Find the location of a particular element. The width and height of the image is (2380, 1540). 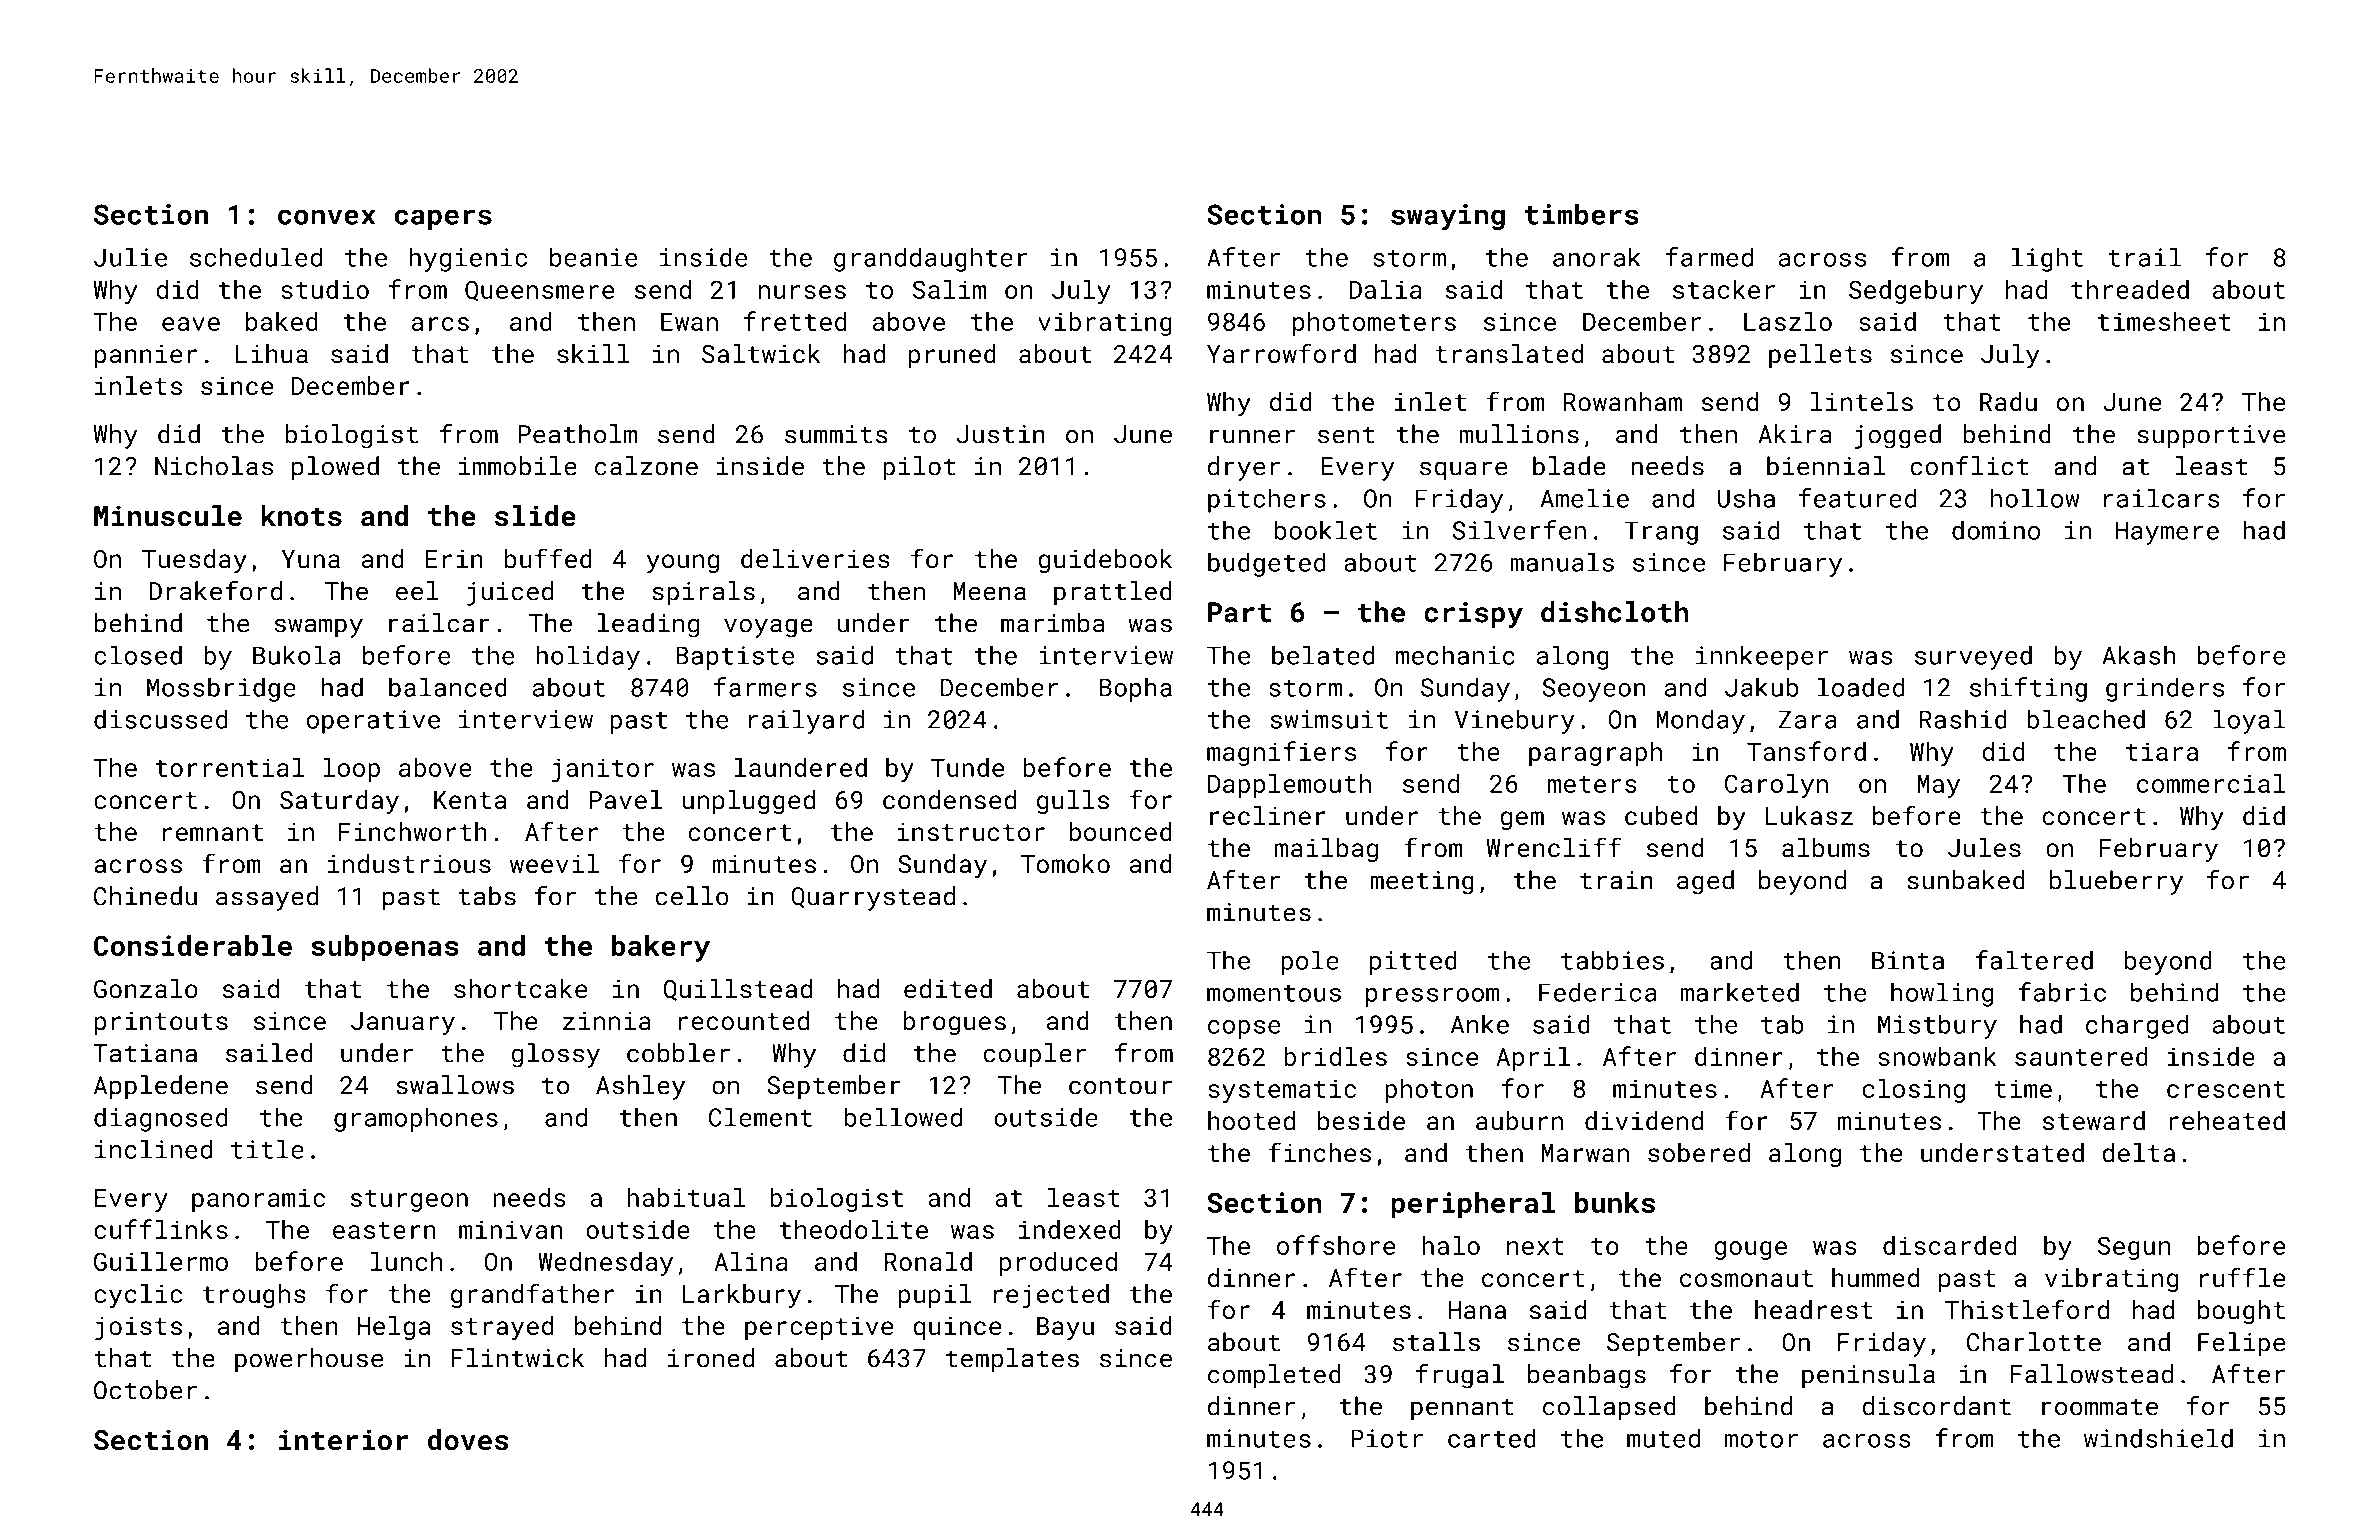

closing is located at coordinates (1914, 1091).
